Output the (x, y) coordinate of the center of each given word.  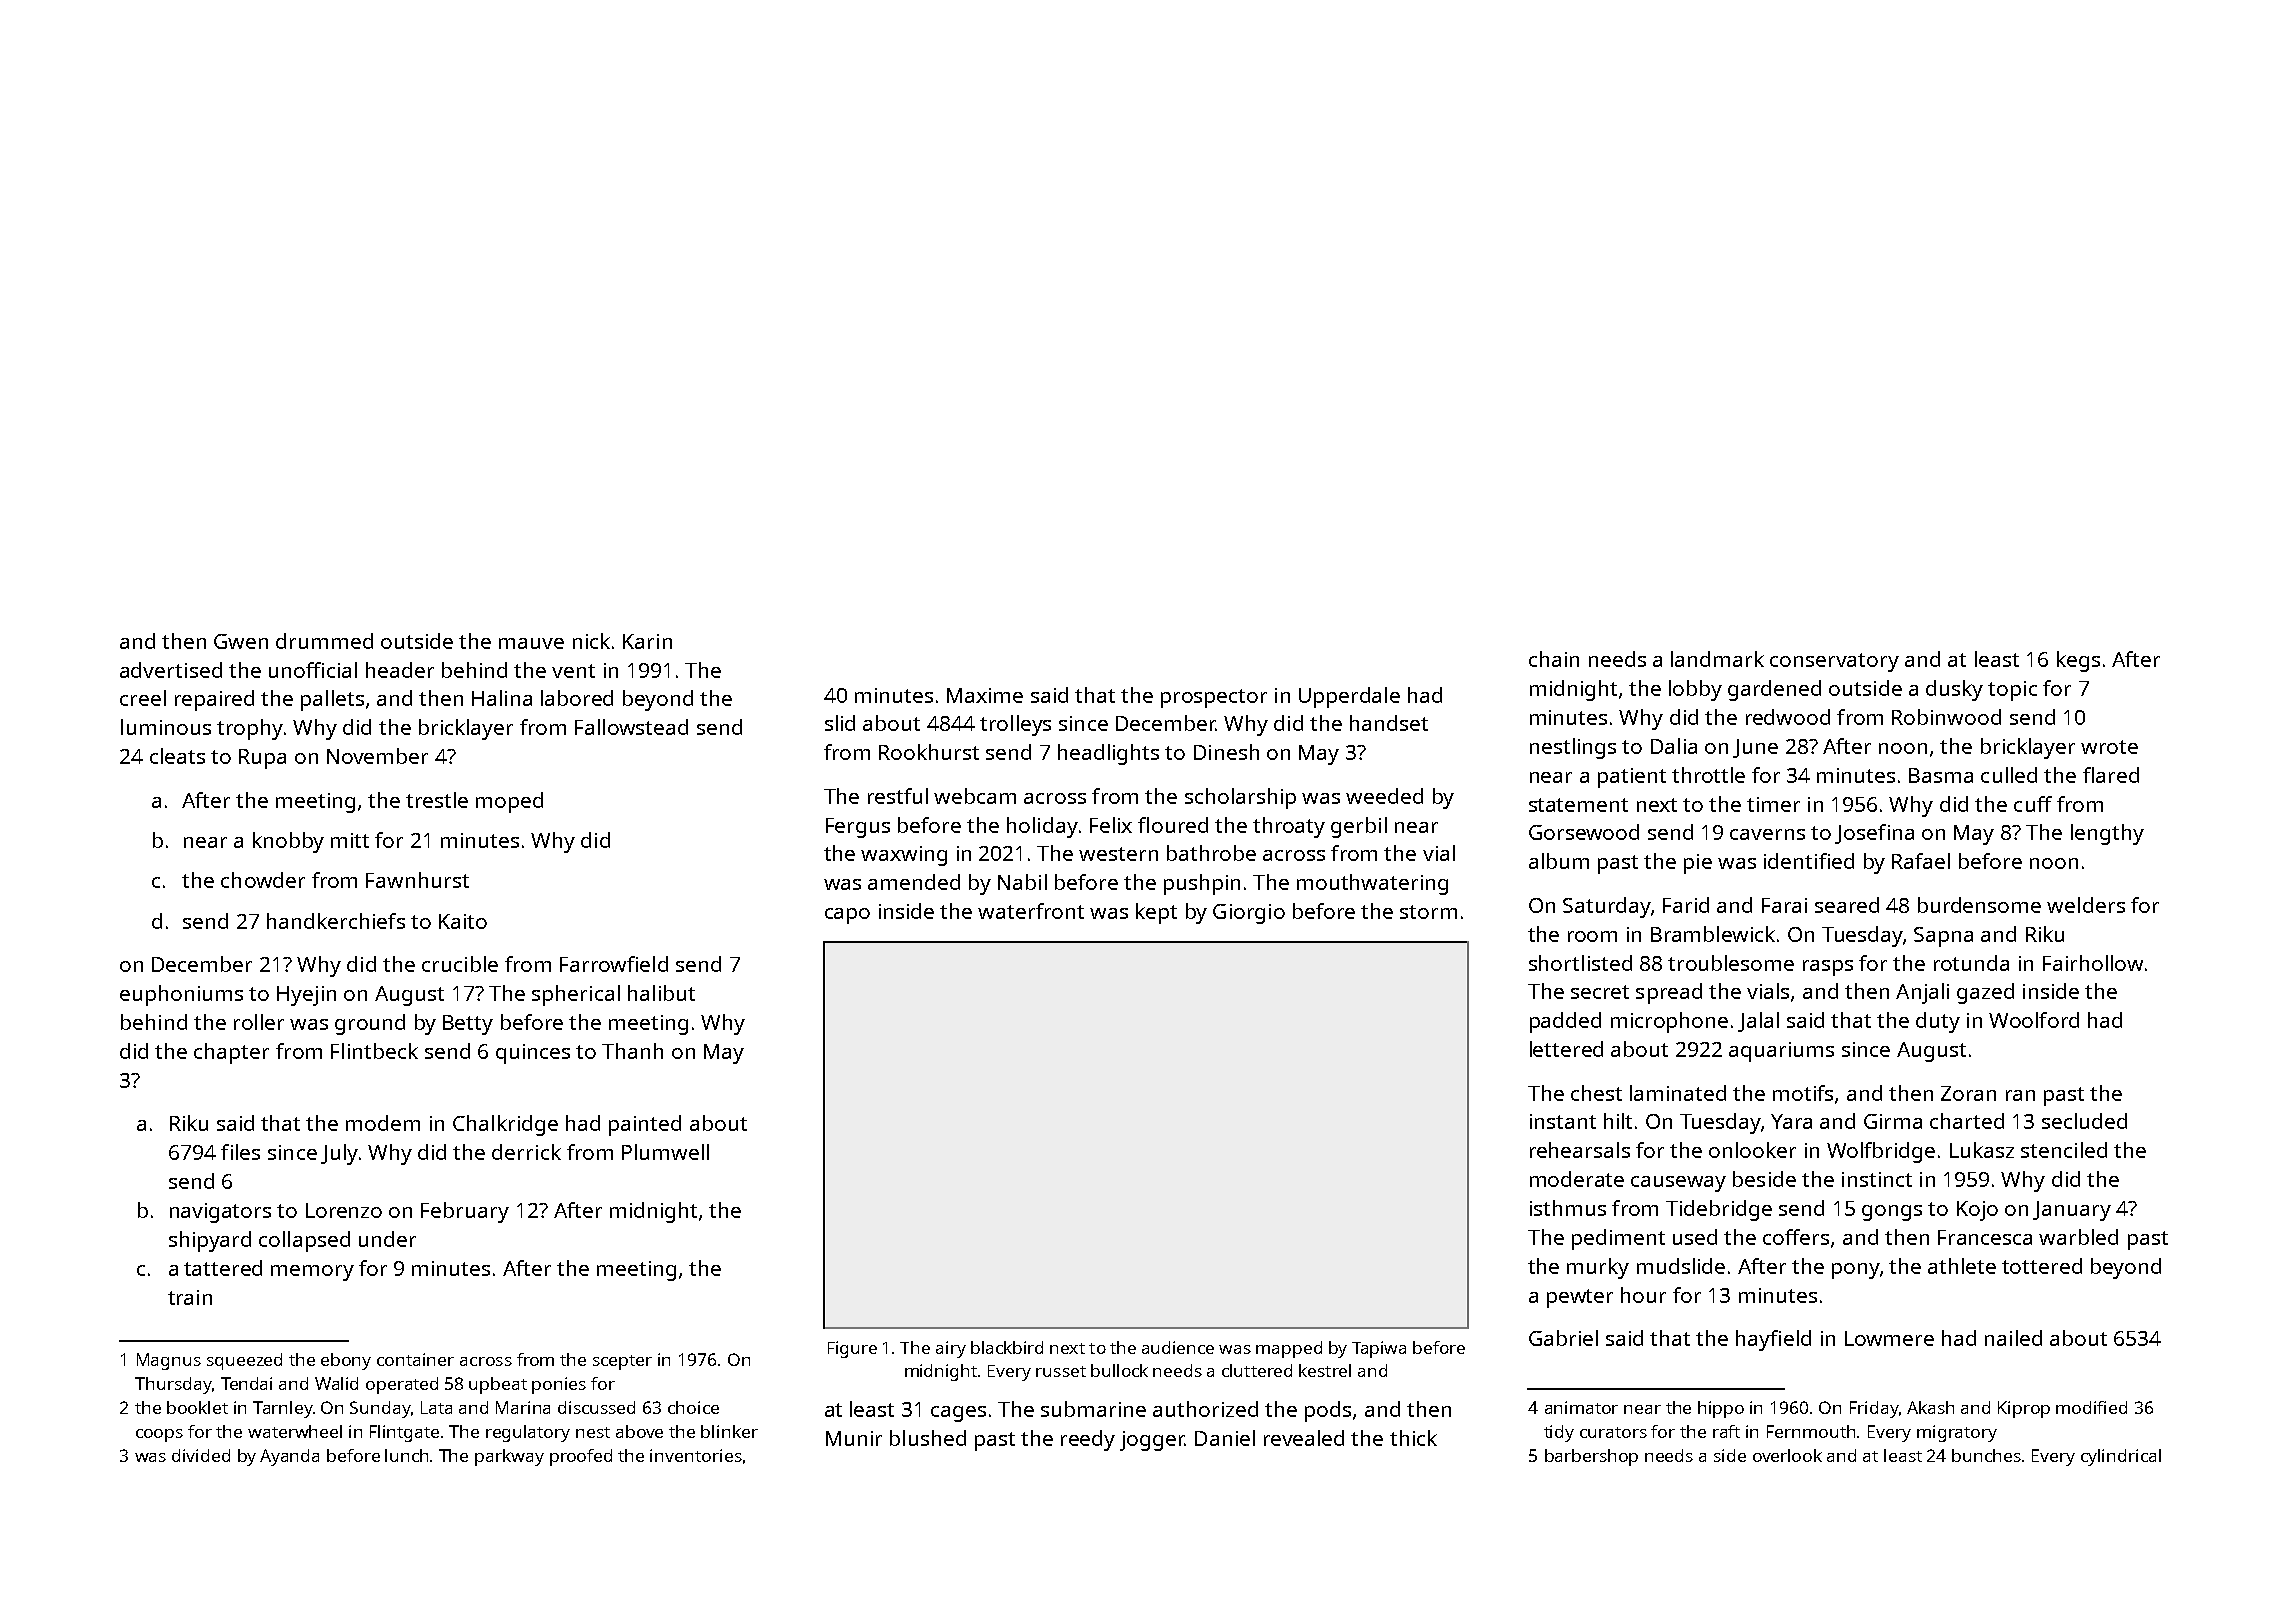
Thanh (632, 1051)
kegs (2078, 661)
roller (259, 1022)
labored (577, 698)
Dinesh (1226, 752)
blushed (928, 1438)
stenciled (2064, 1150)
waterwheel (295, 1431)
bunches (1986, 1455)
